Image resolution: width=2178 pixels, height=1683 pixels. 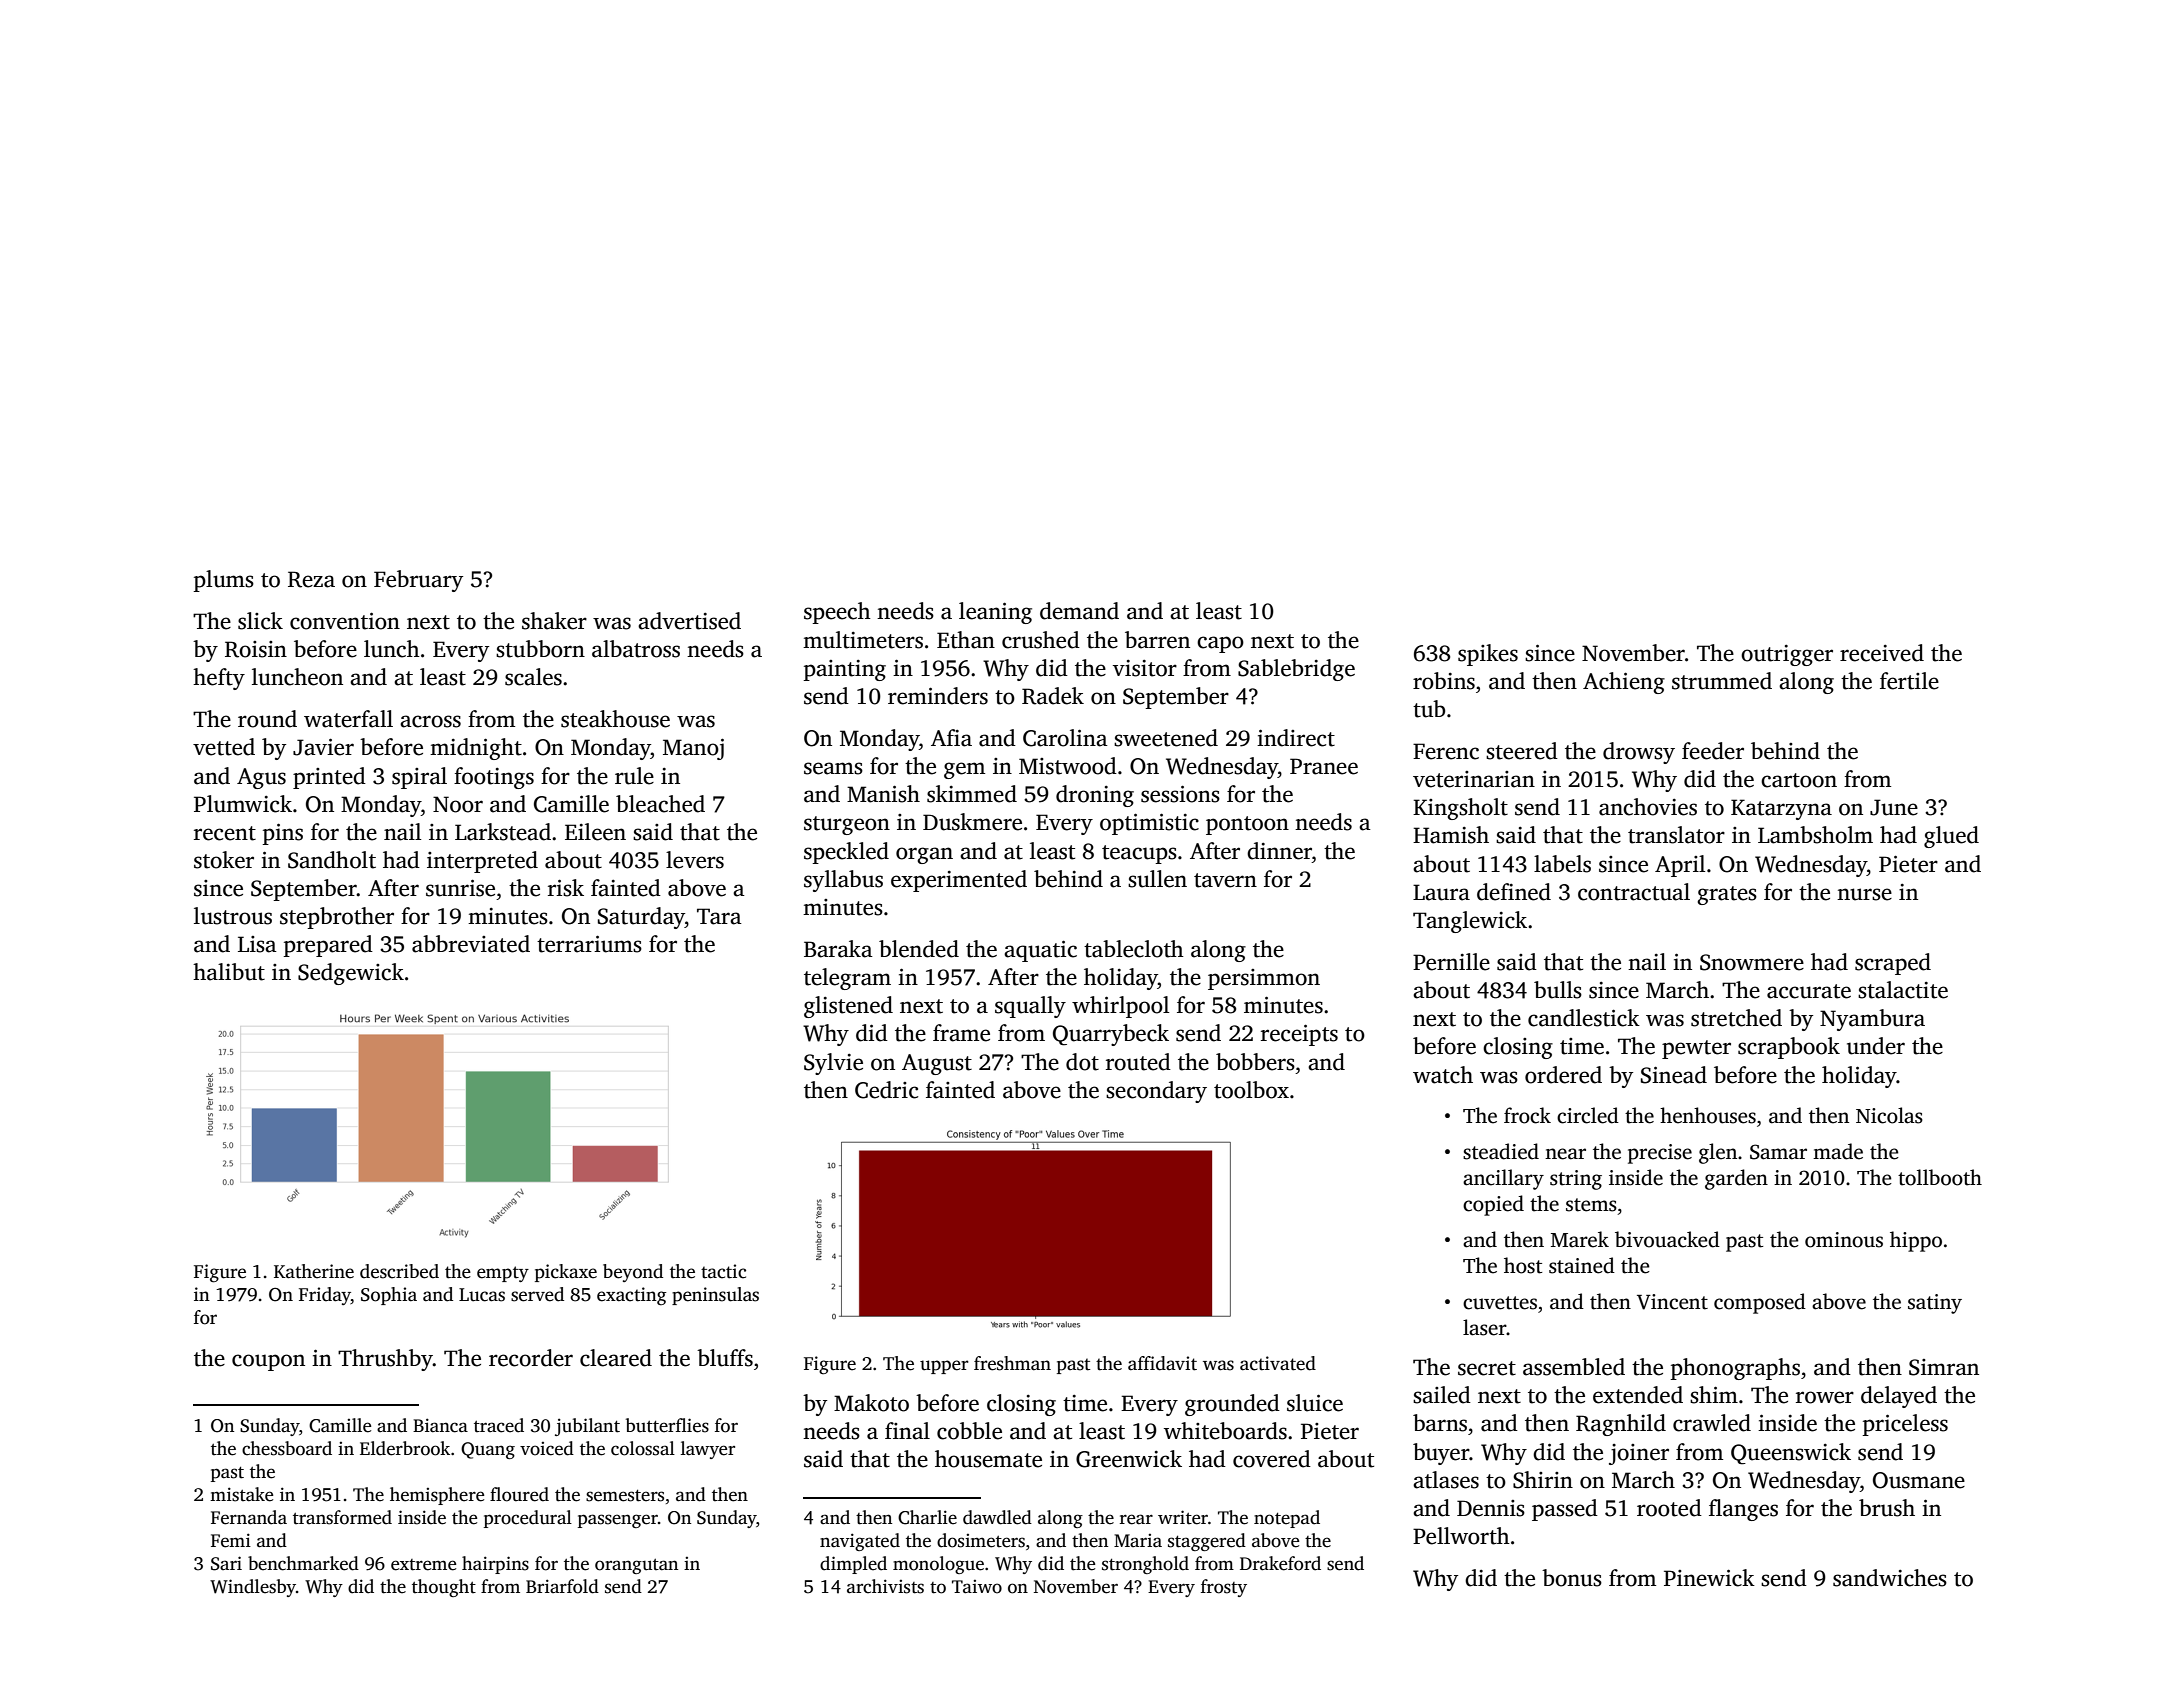 What do you see at coordinates (1890, 1578) in the document?
I see `sandwiches` at bounding box center [1890, 1578].
